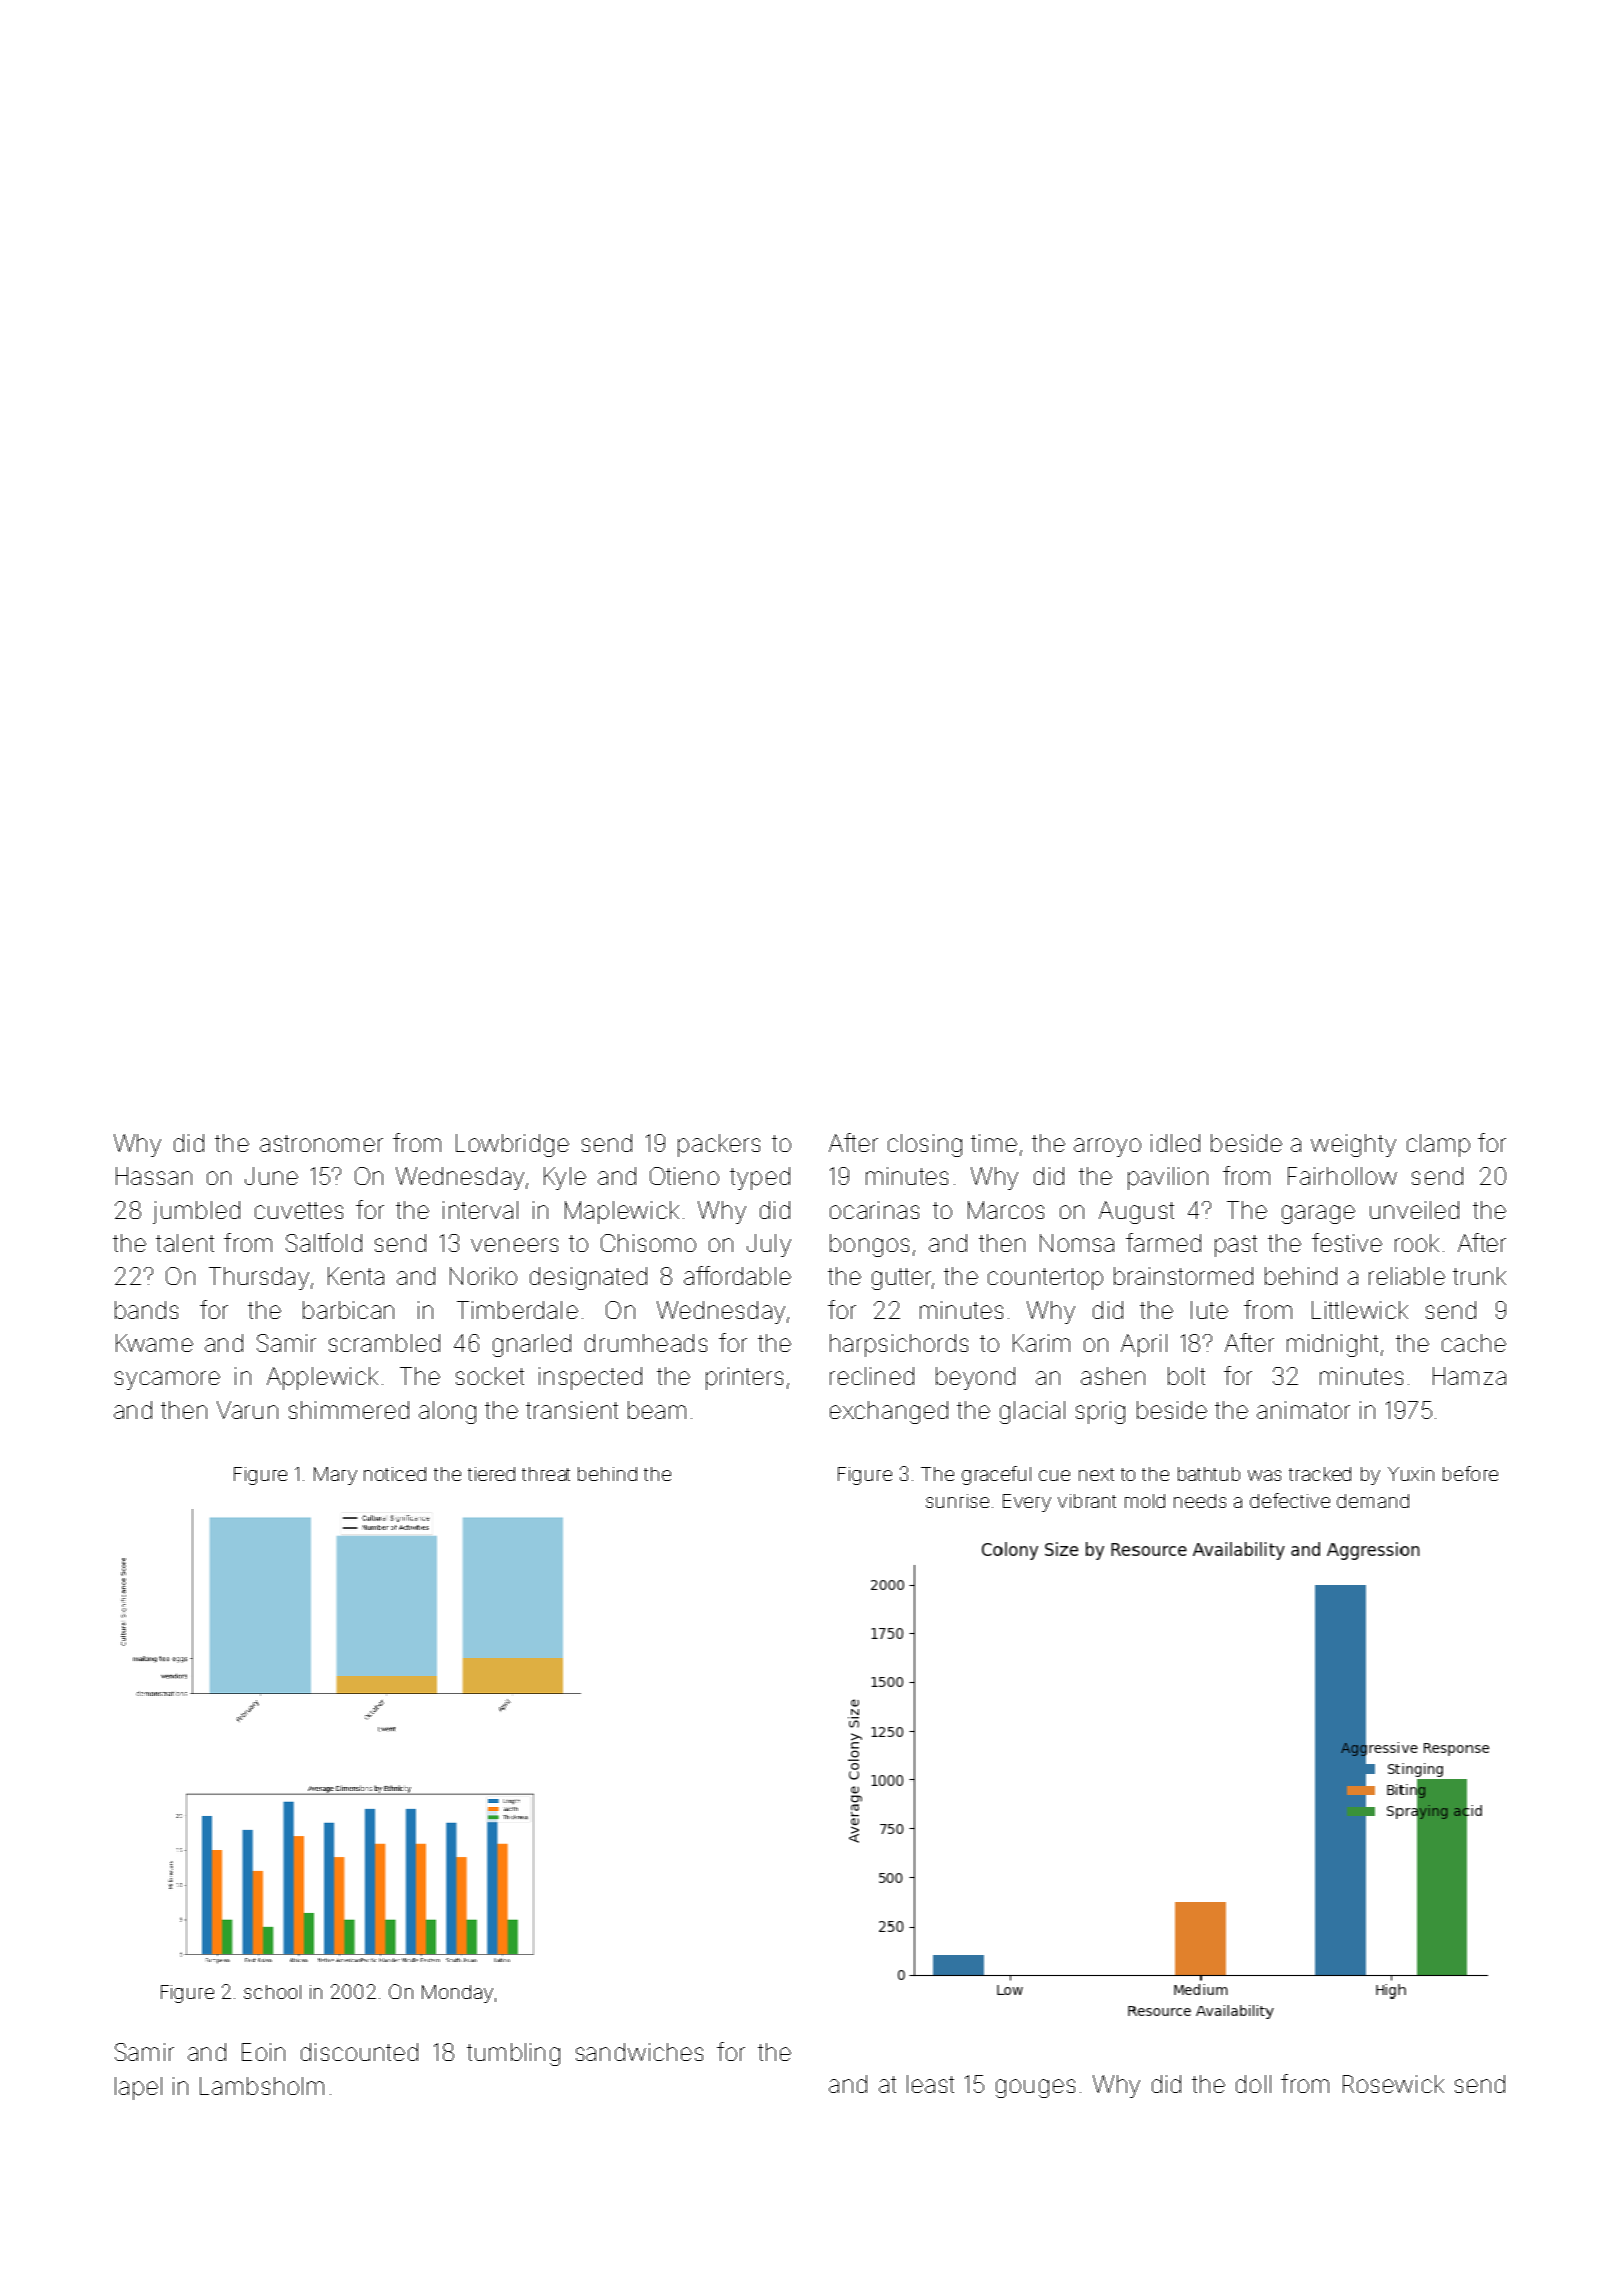 Image resolution: width=1620 pixels, height=2292 pixels. Describe the element at coordinates (1253, 2084) in the image. I see `doll` at that location.
